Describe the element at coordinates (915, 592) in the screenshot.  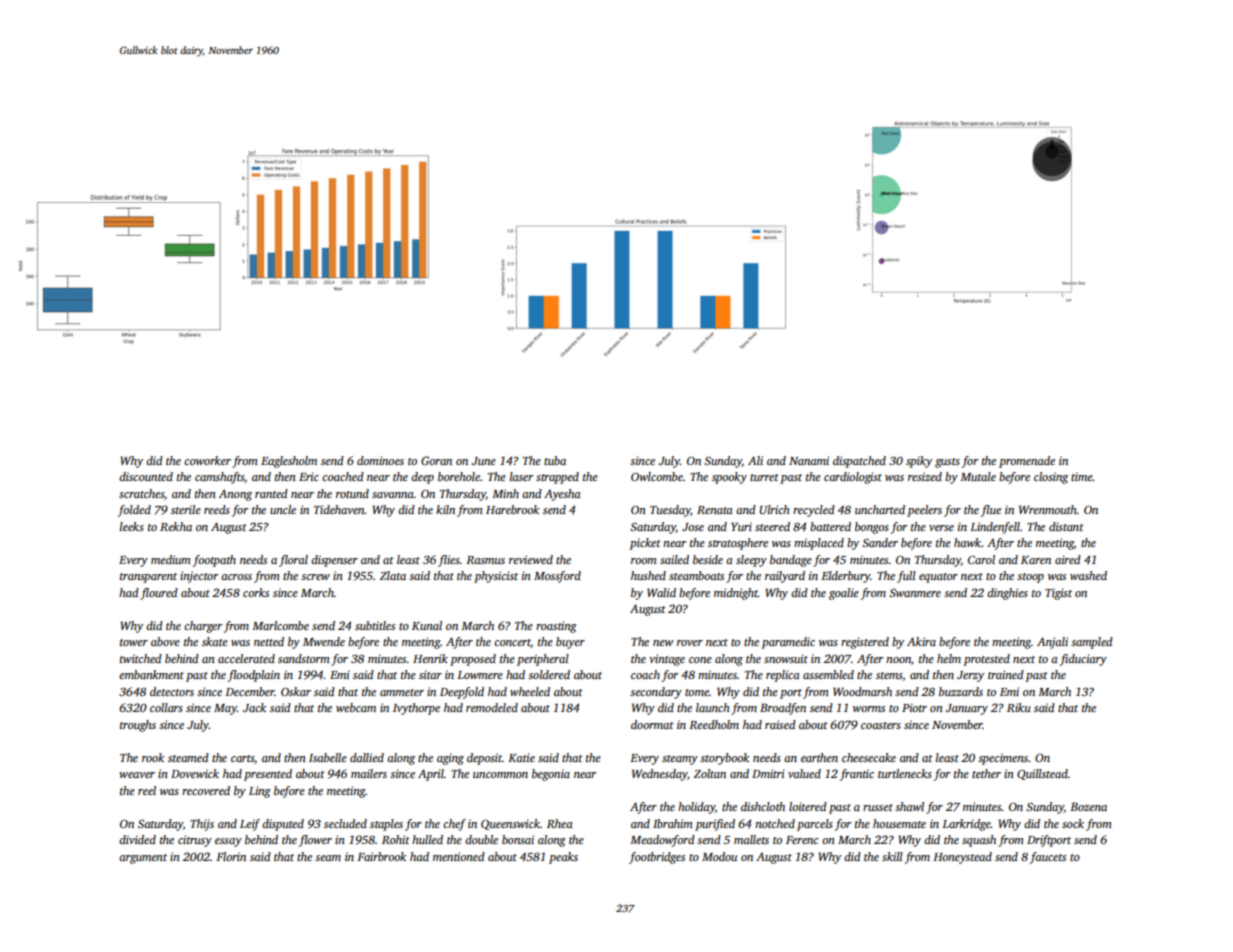
I see `Swanmere` at that location.
